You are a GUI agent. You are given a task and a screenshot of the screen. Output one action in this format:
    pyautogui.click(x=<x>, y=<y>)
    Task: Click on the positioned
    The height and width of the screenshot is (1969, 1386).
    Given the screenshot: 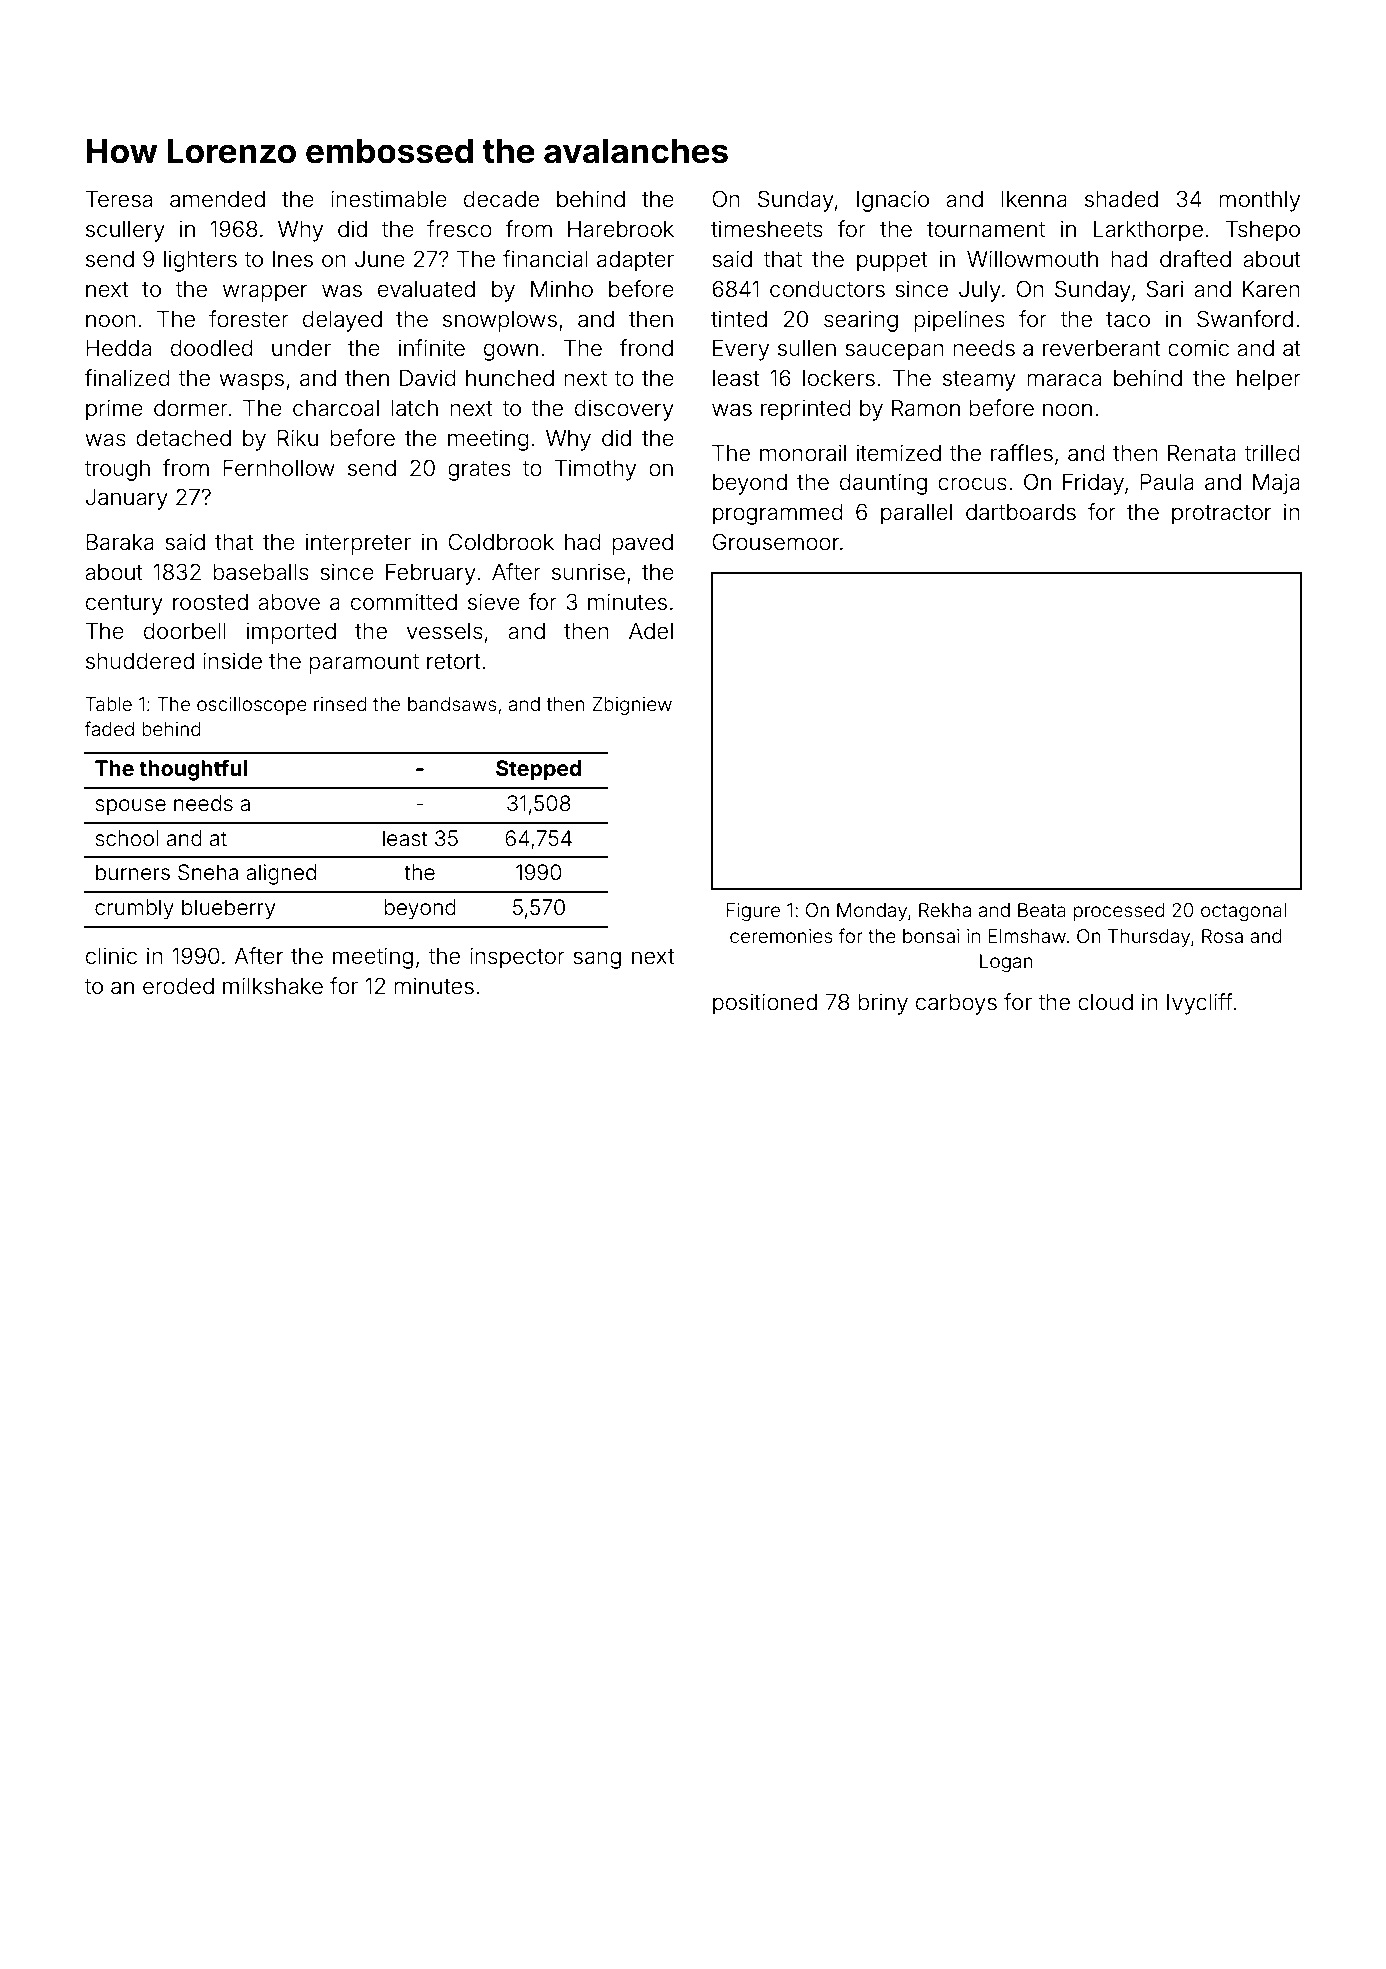 What is the action you would take?
    pyautogui.click(x=765, y=1004)
